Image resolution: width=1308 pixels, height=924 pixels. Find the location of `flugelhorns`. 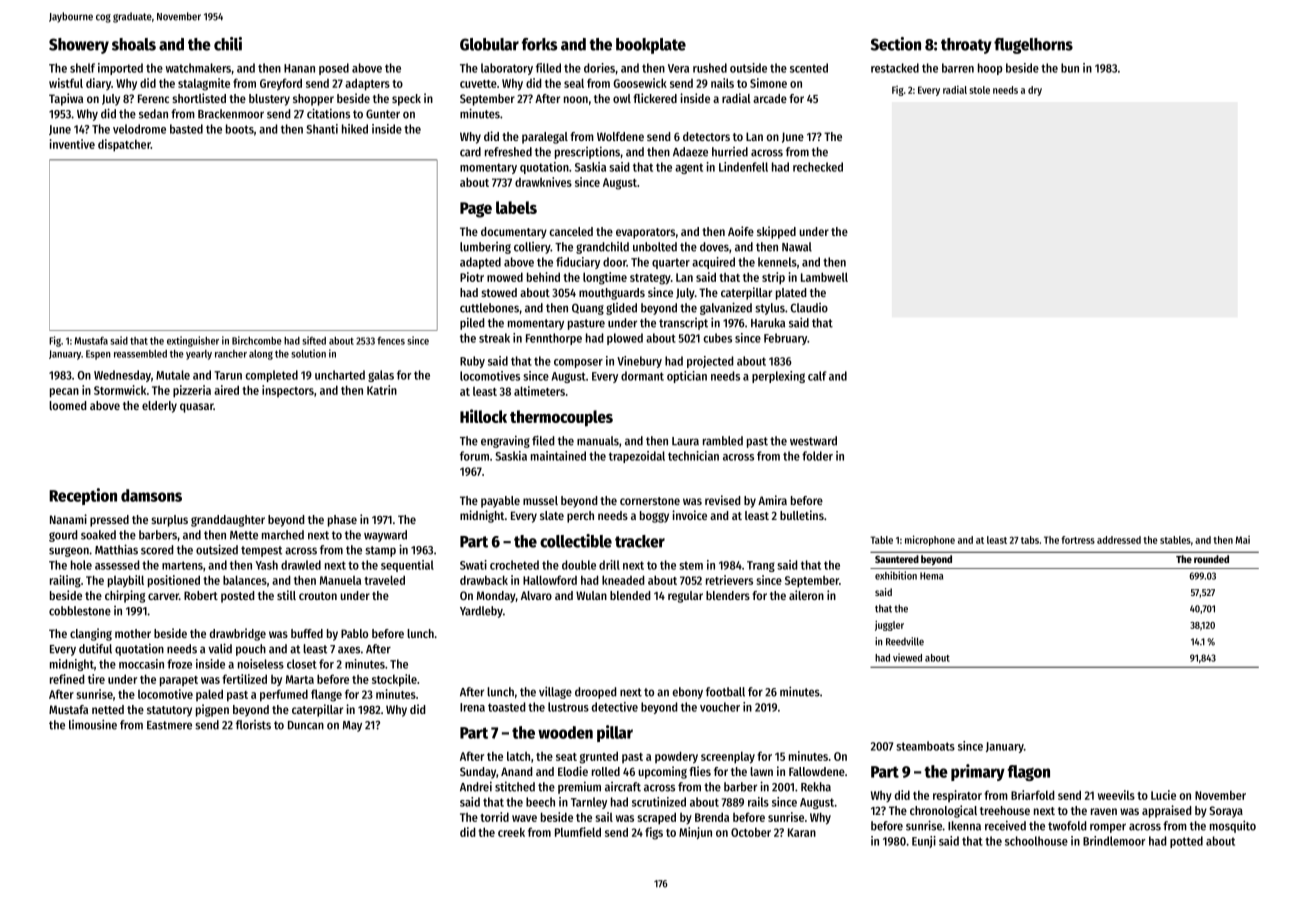

flugelhorns is located at coordinates (1033, 46).
